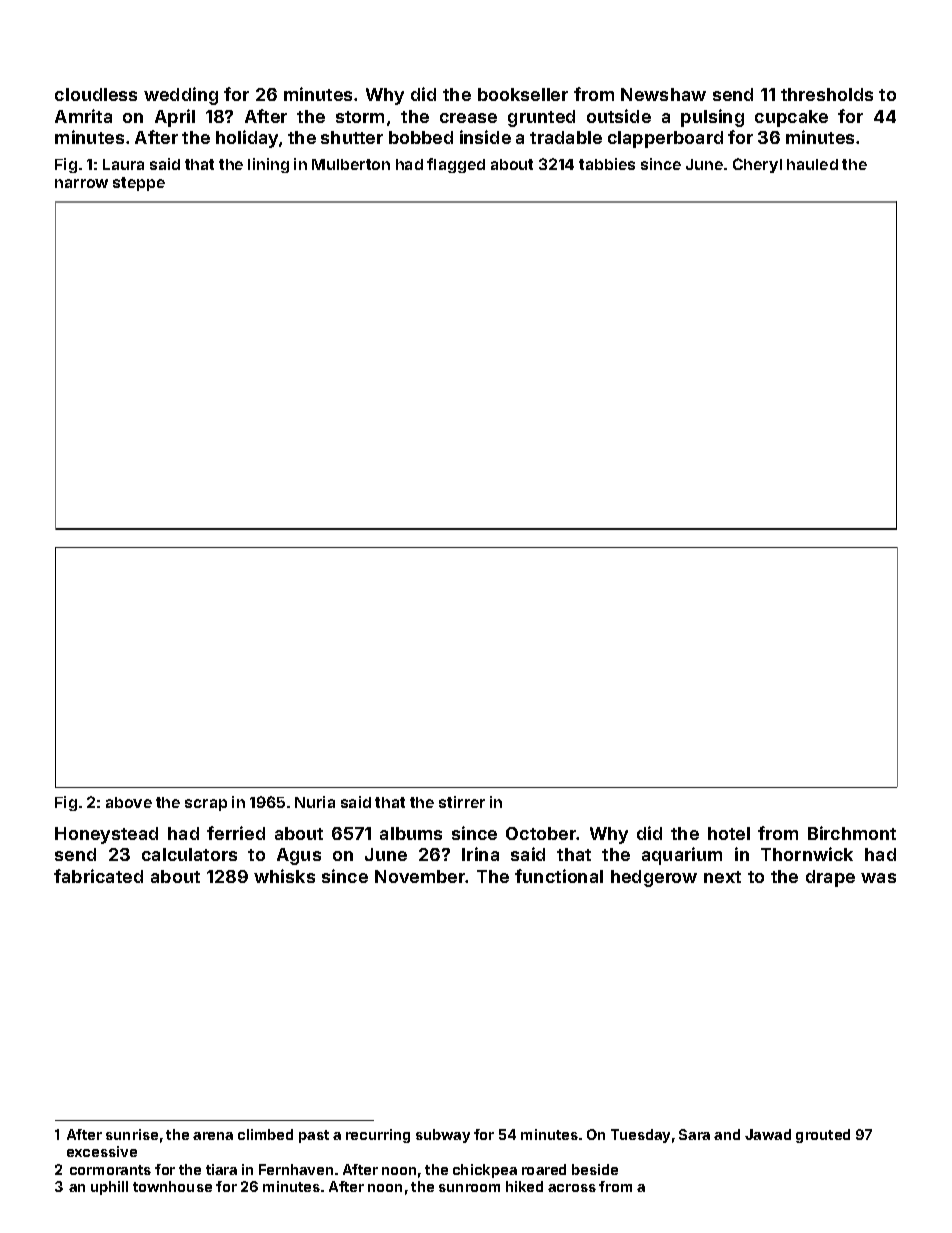 The image size is (952, 1233). I want to click on ferried, so click(236, 833).
